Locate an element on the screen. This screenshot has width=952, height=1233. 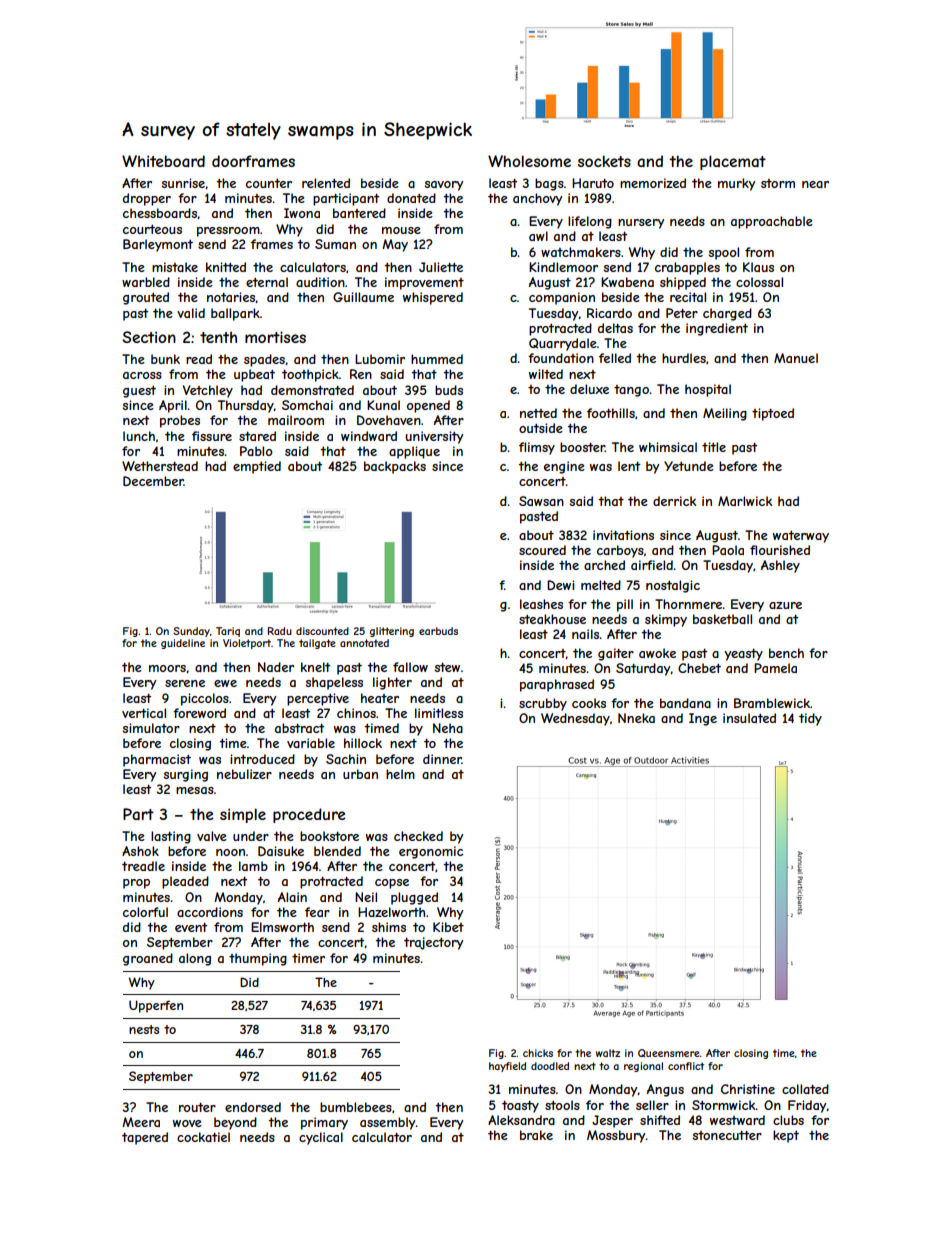
Kibet is located at coordinates (448, 927).
